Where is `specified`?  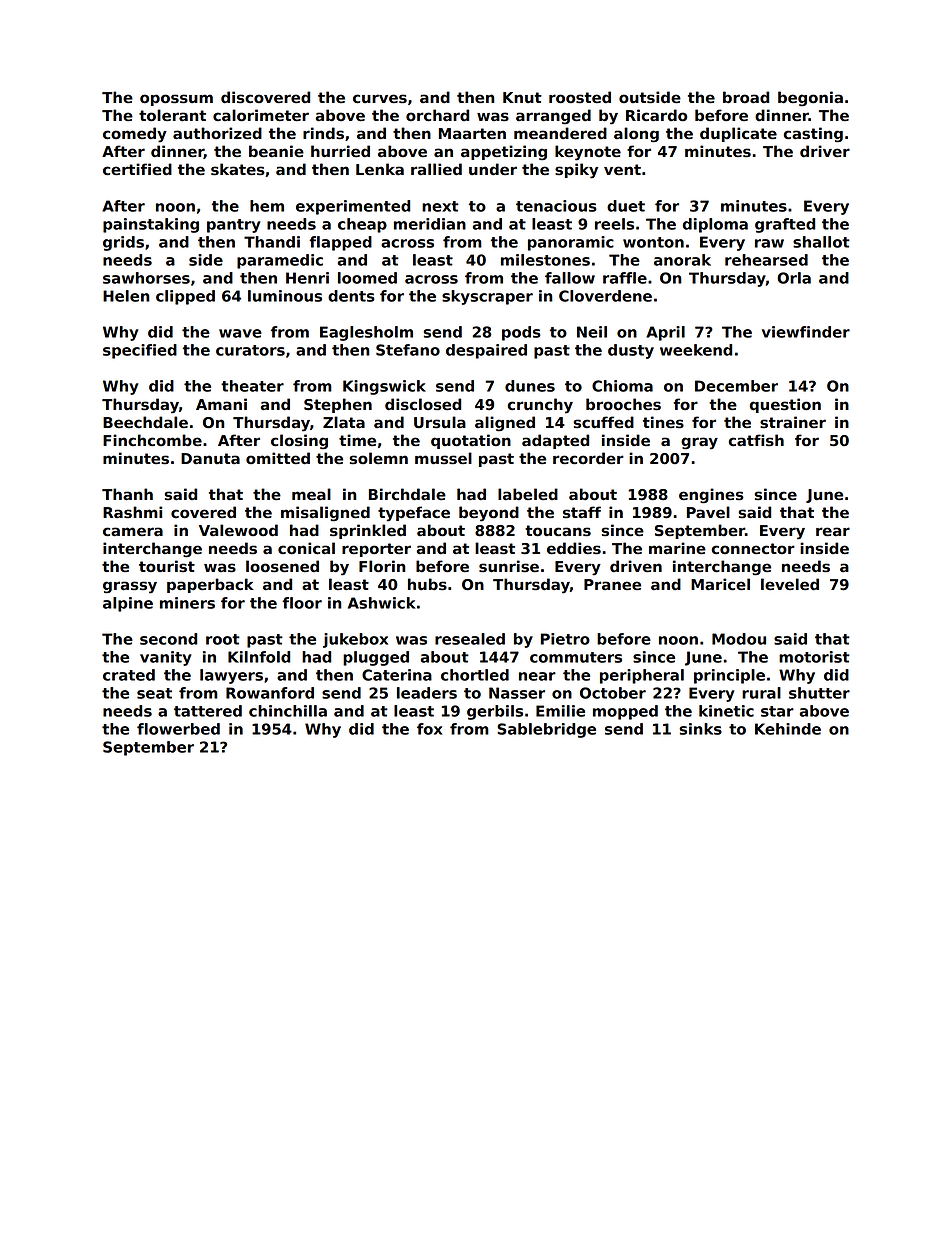
specified is located at coordinates (140, 351).
